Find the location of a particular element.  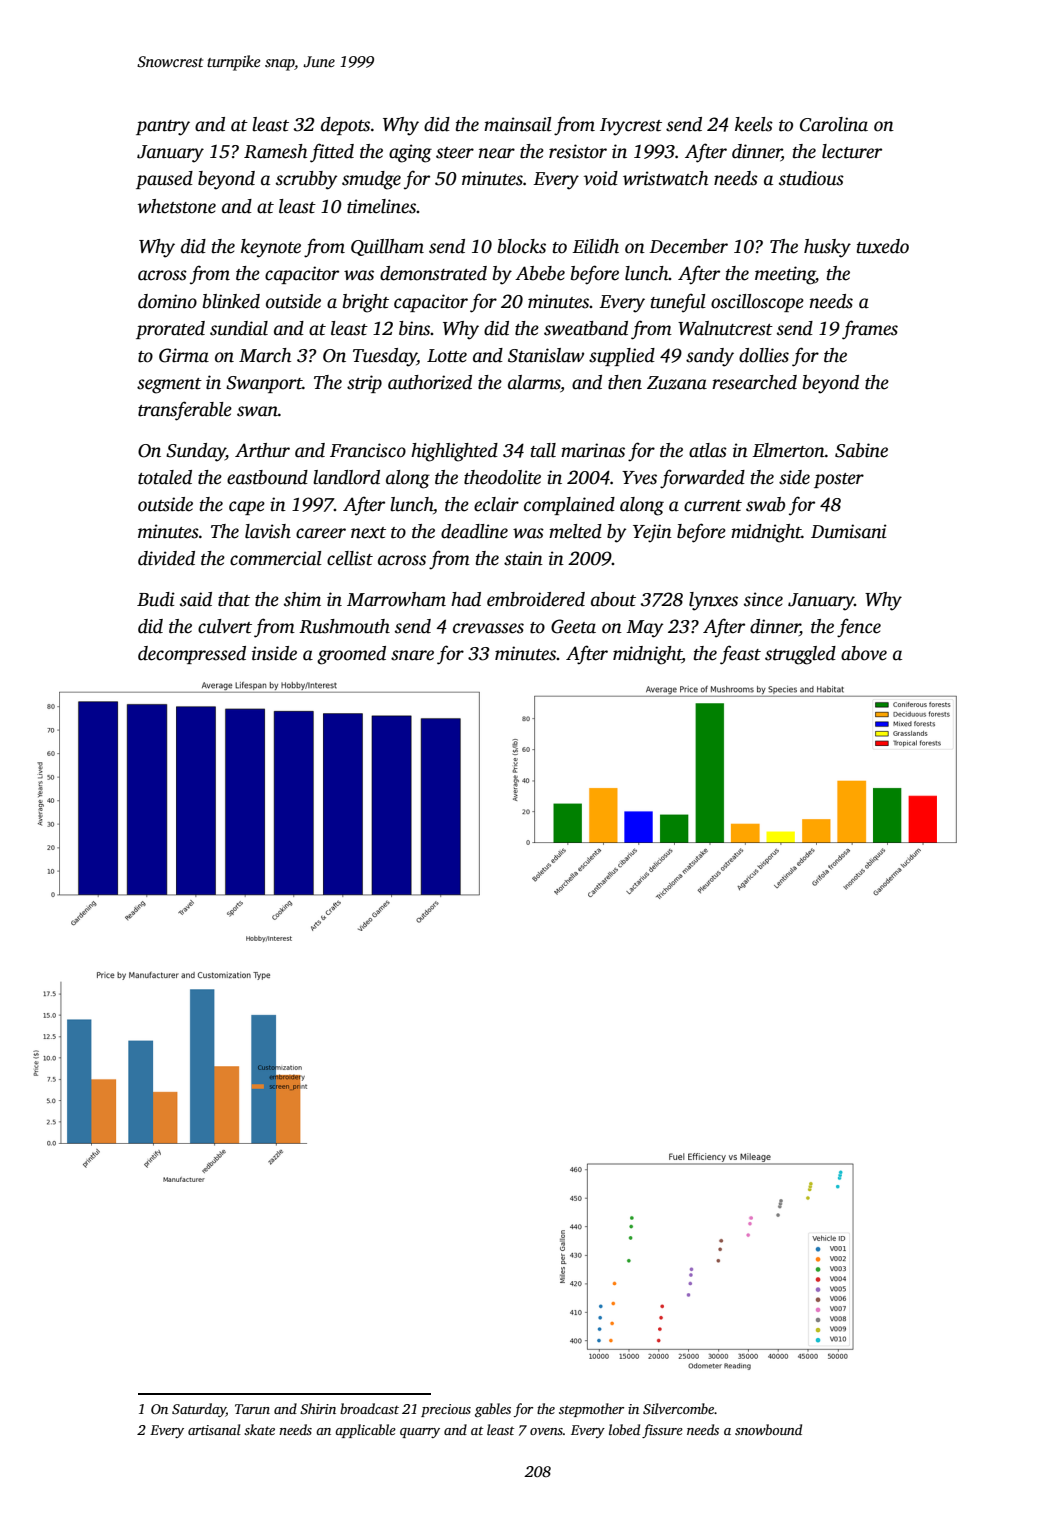

Tarun is located at coordinates (252, 1409).
